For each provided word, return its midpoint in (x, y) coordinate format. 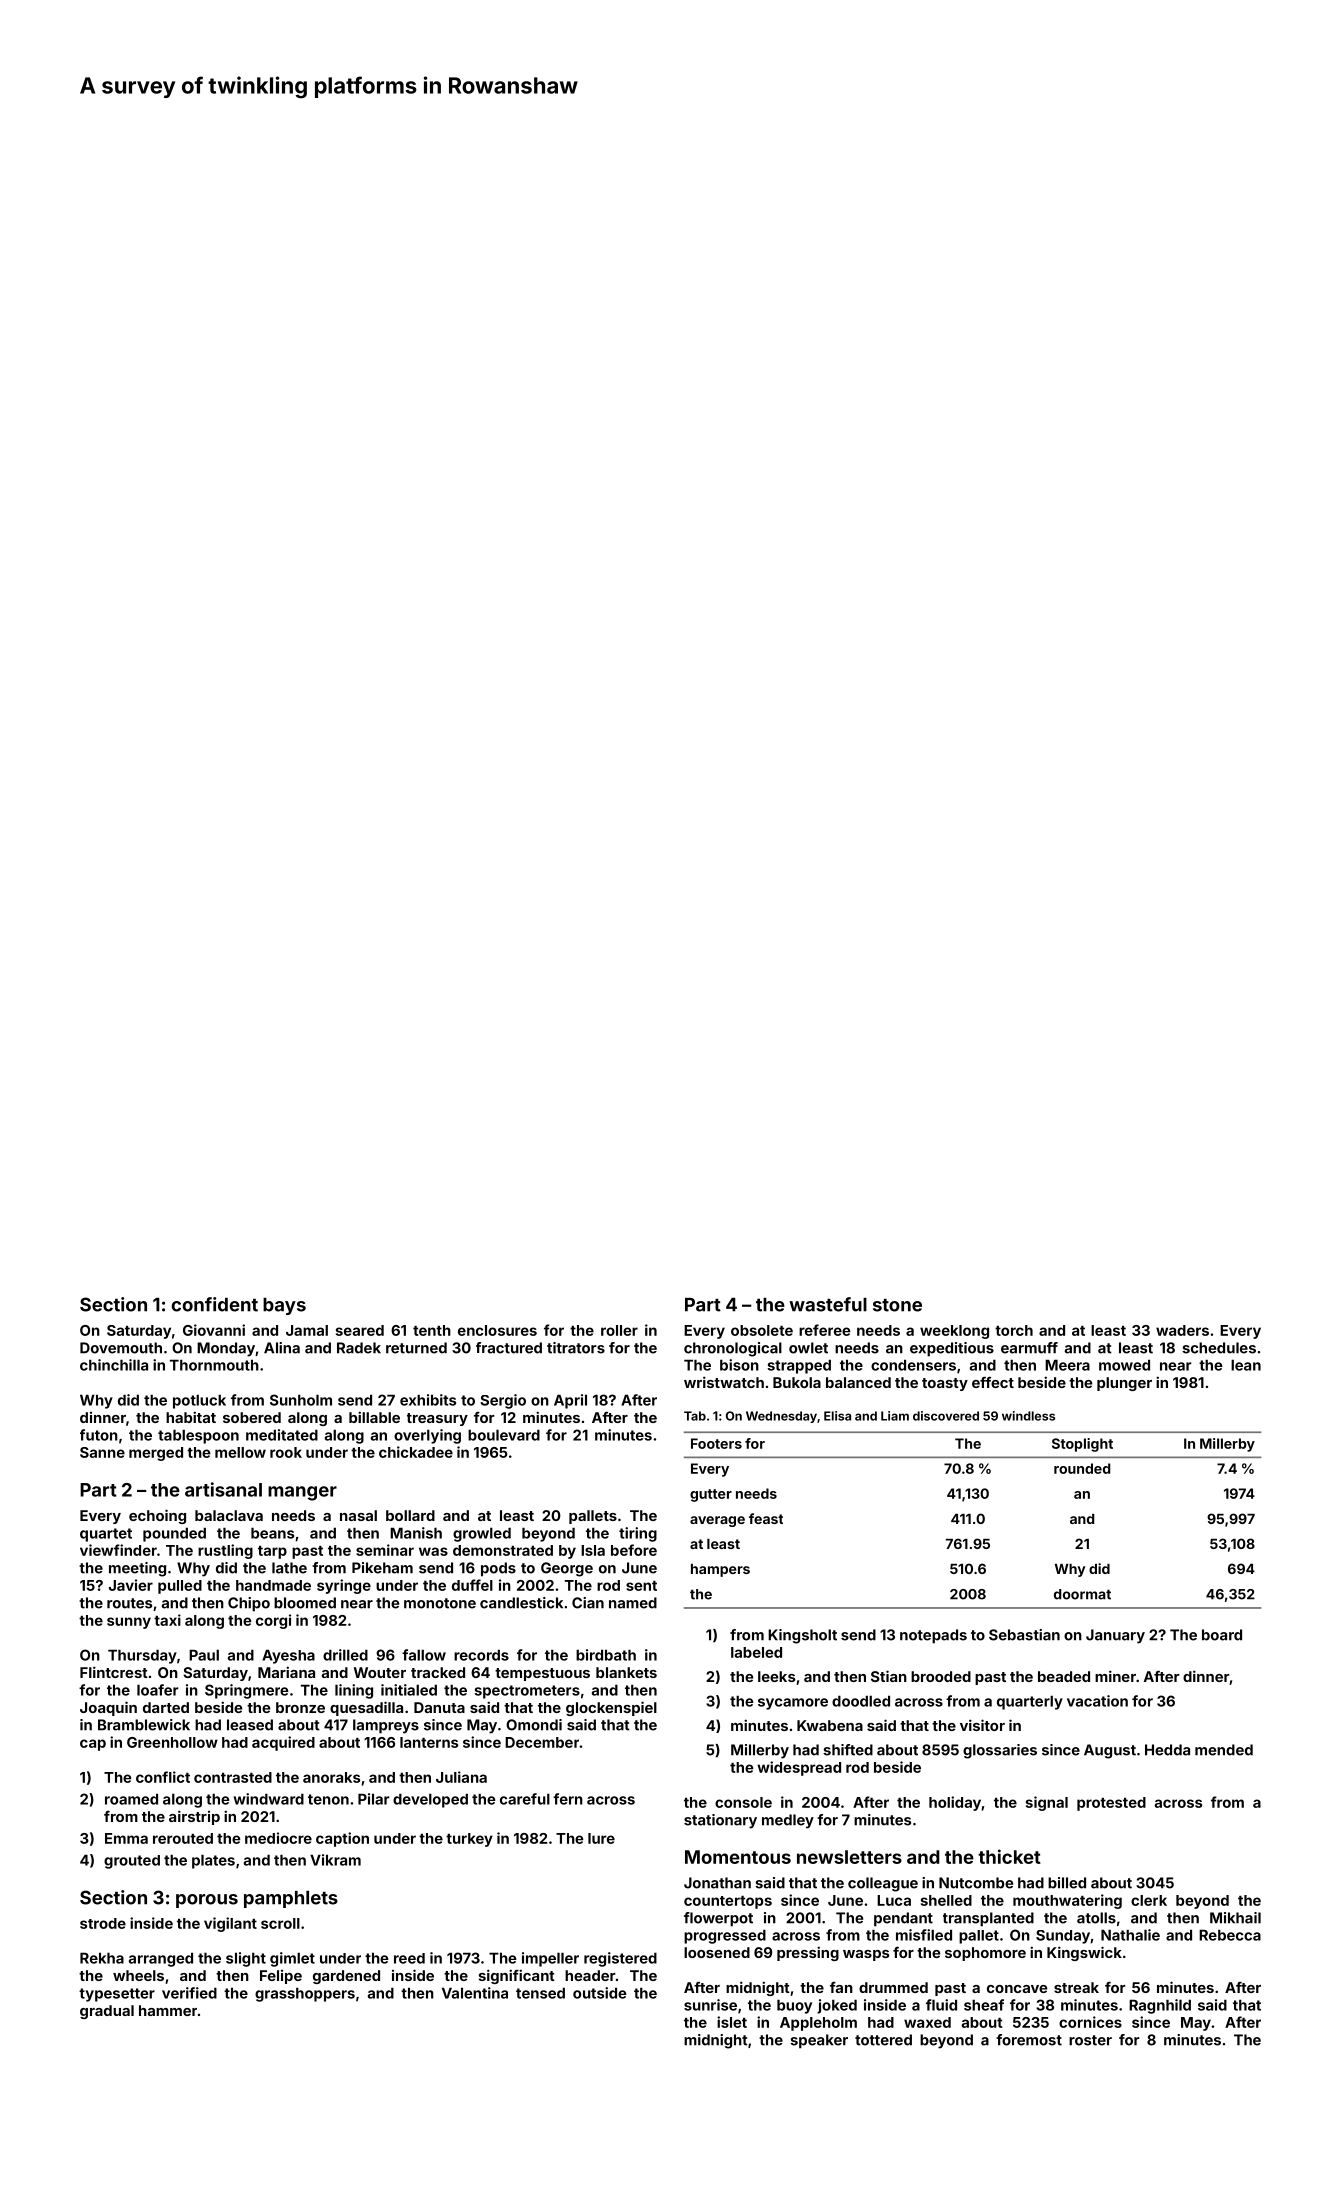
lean (1246, 1365)
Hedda (1167, 1750)
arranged (161, 1959)
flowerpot (718, 1919)
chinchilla (114, 1365)
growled (482, 1534)
